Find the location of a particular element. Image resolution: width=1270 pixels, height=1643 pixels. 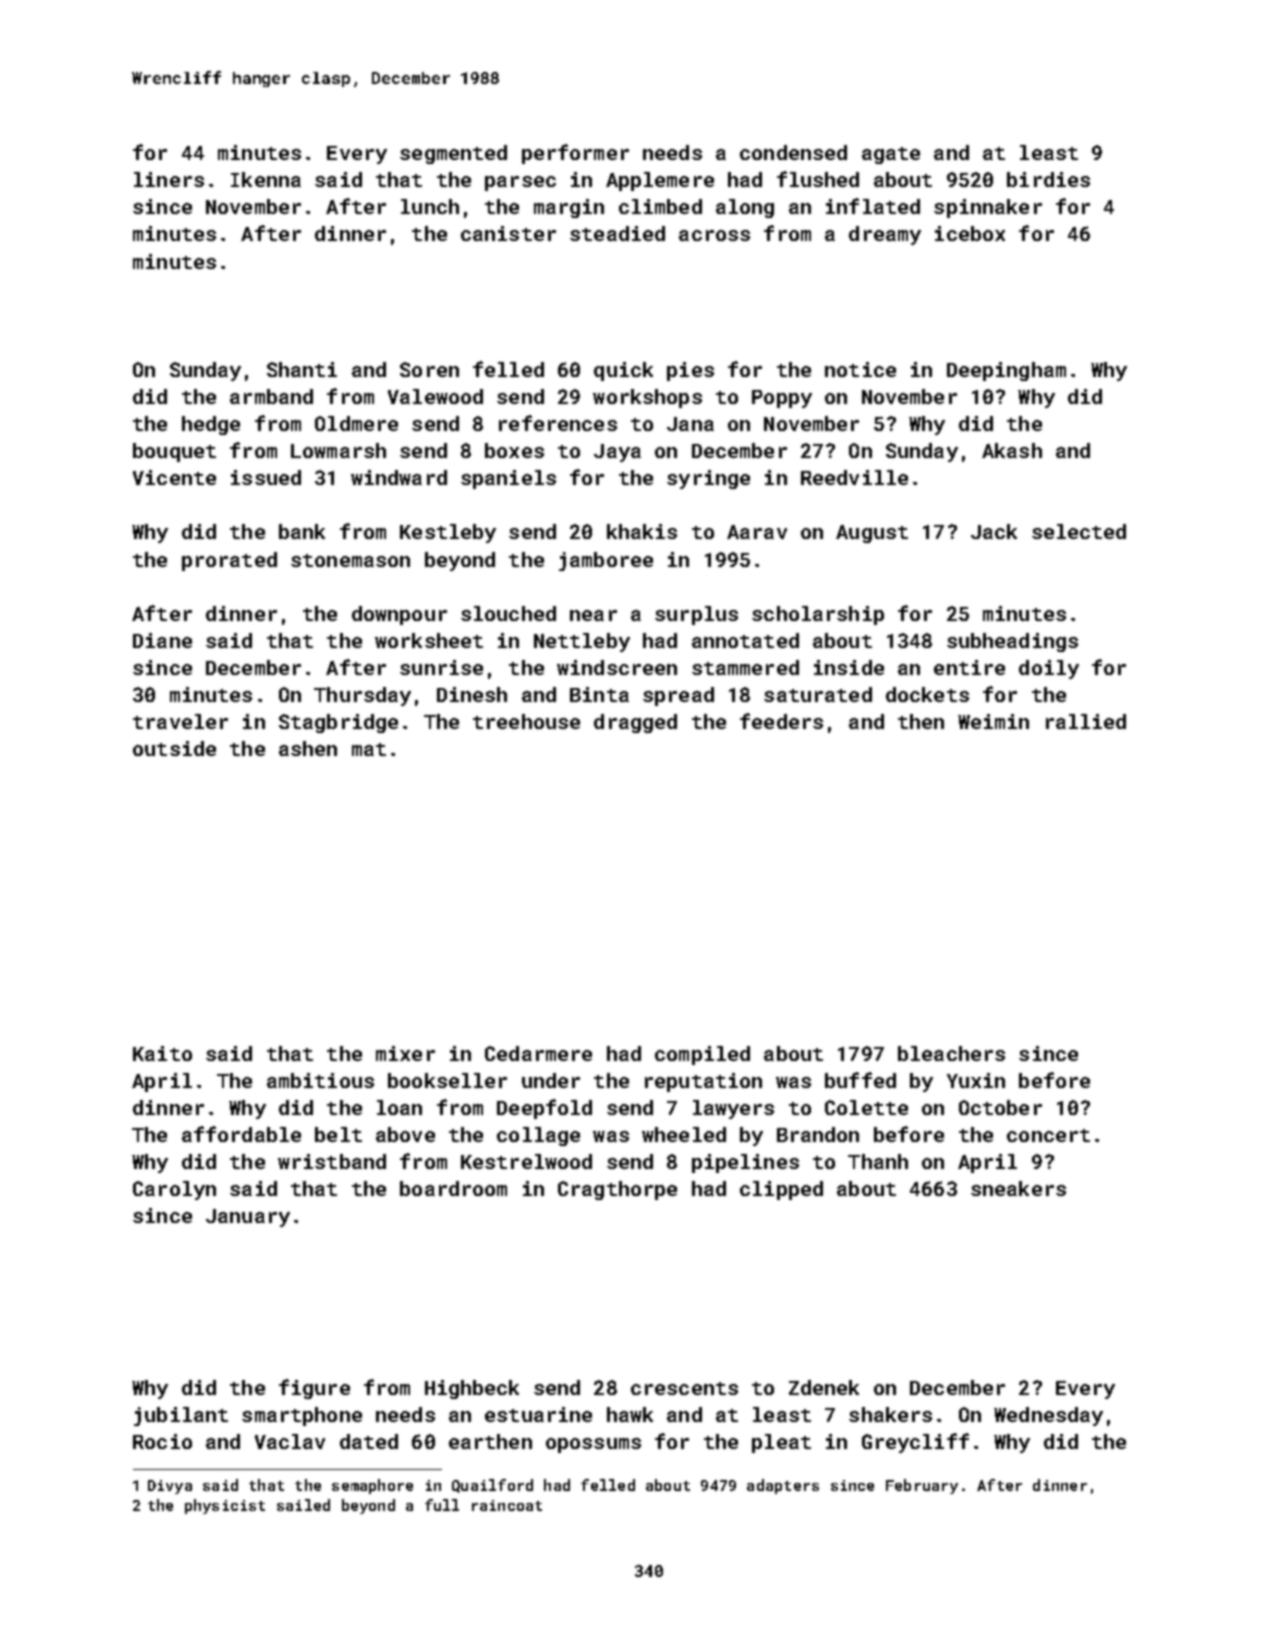

Ikenna is located at coordinates (266, 179).
